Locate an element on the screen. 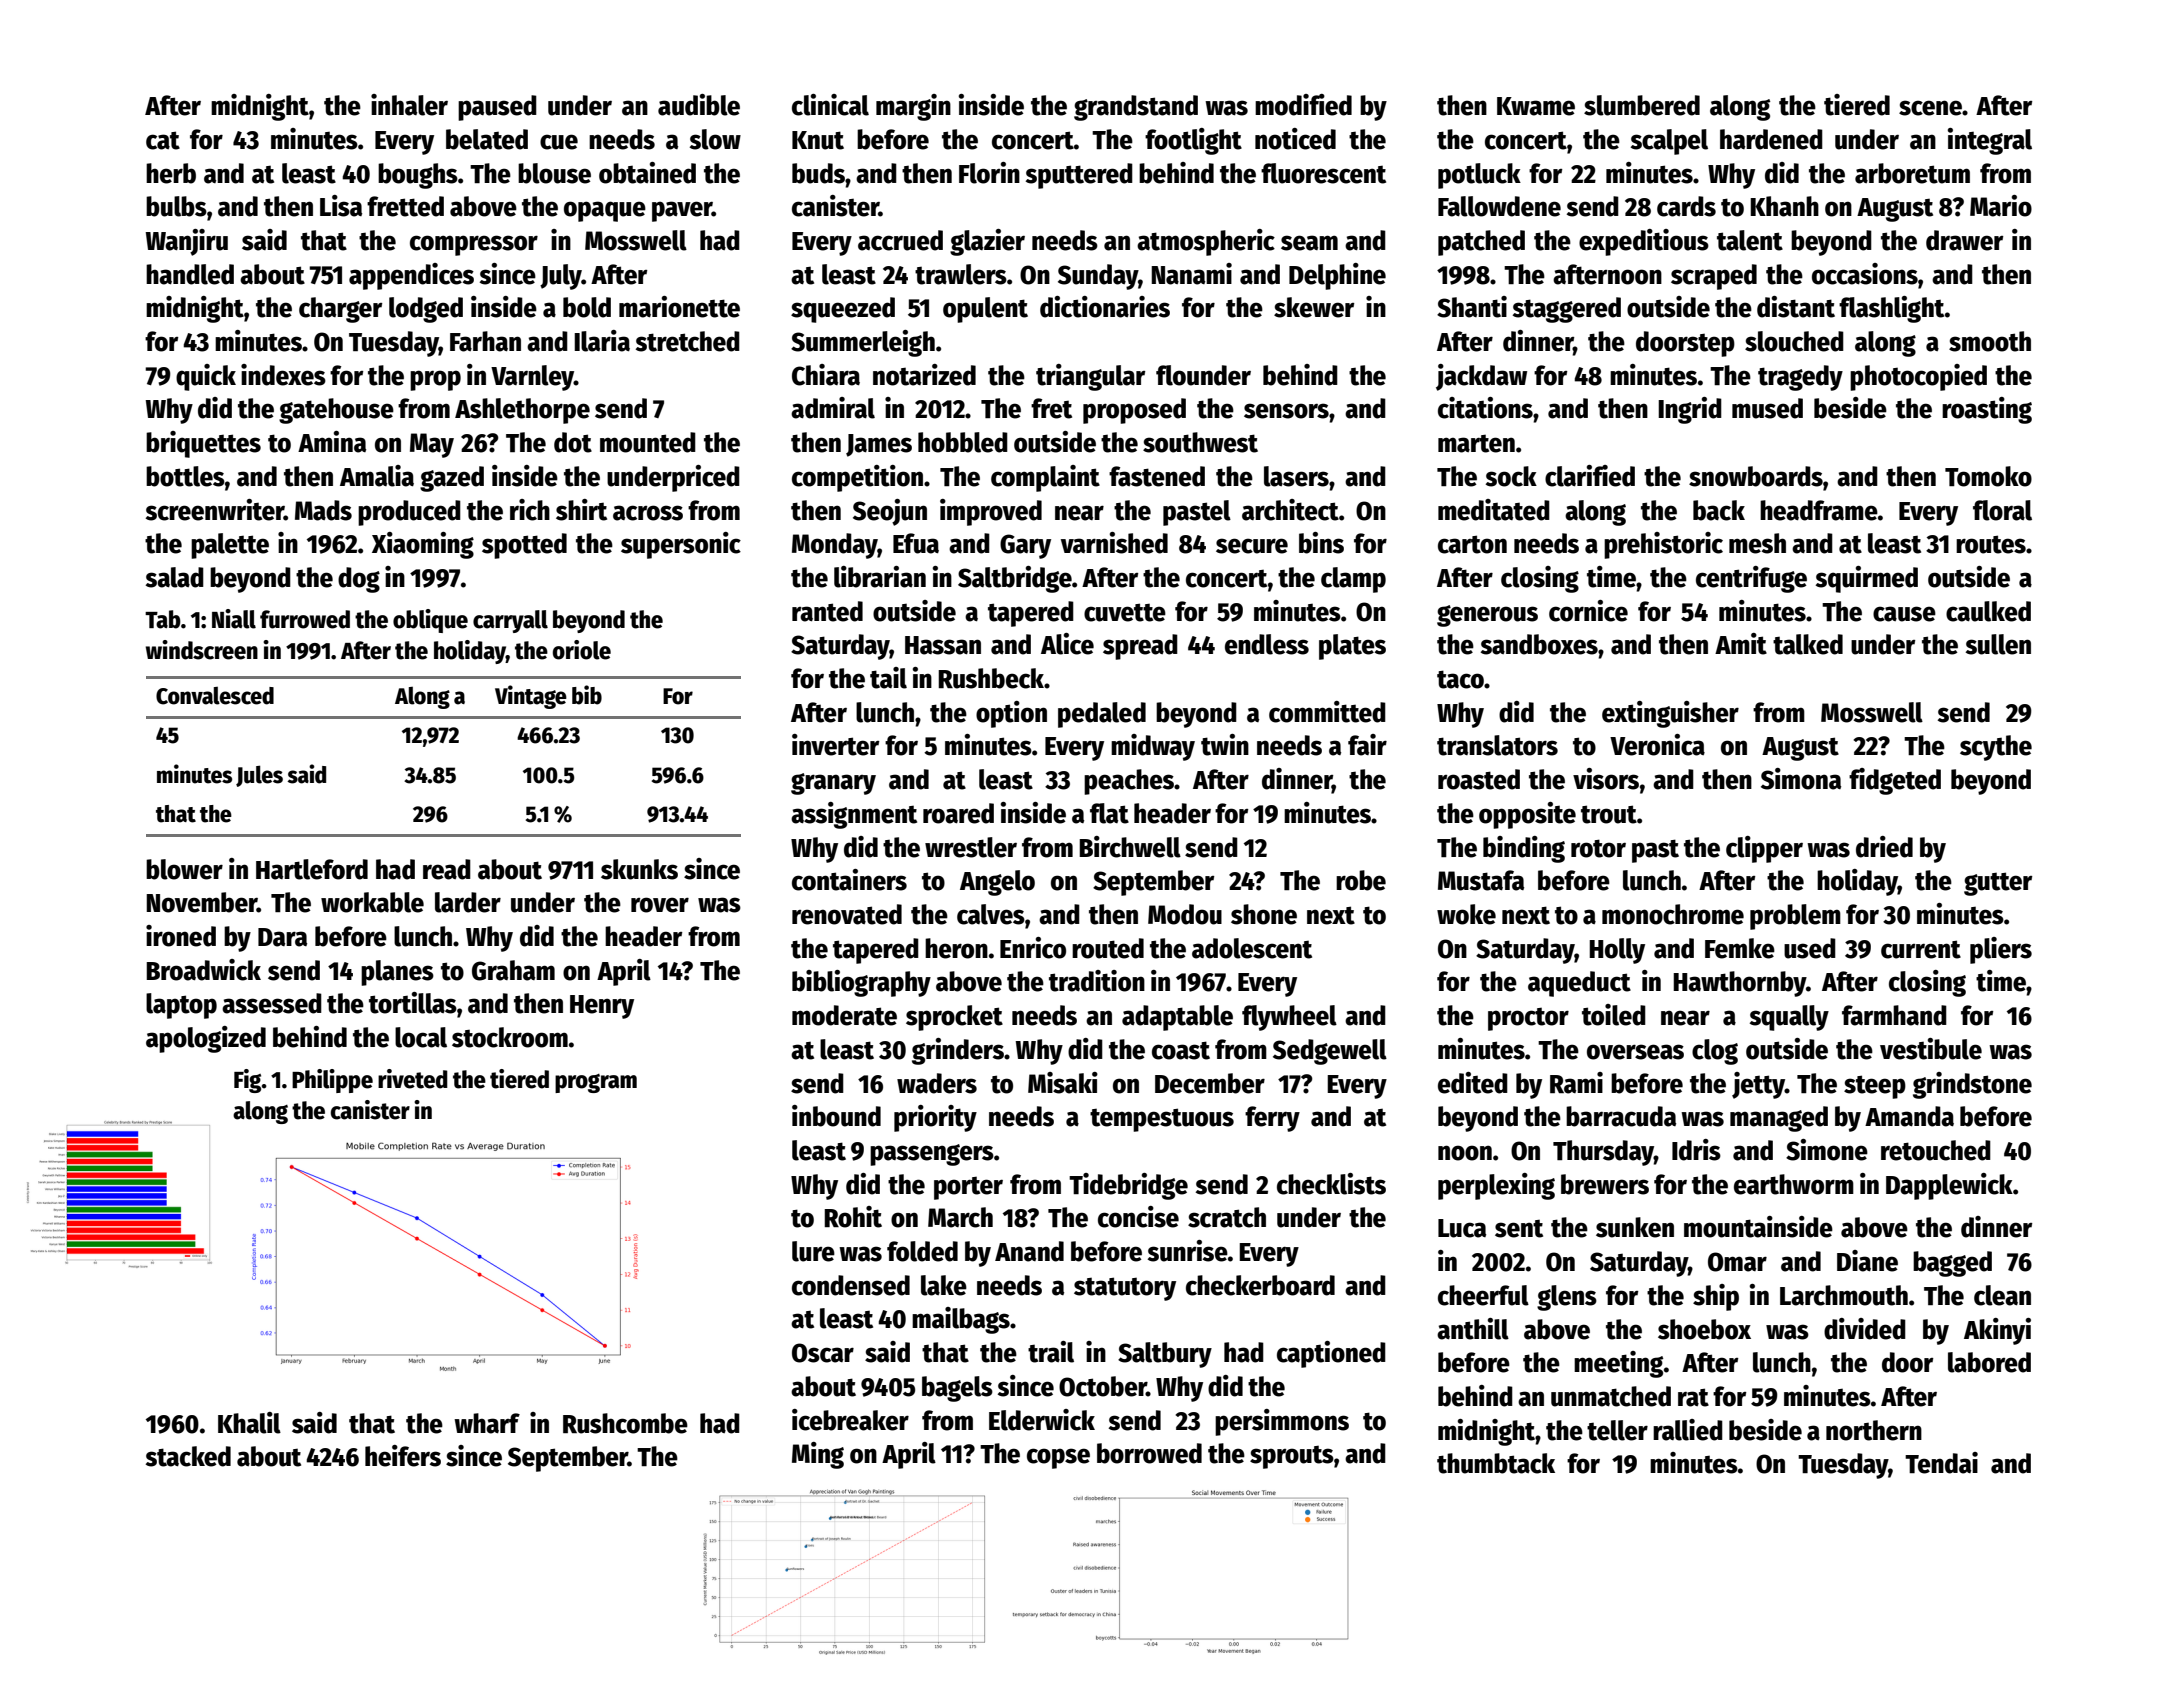  tortillas is located at coordinates (413, 1003).
